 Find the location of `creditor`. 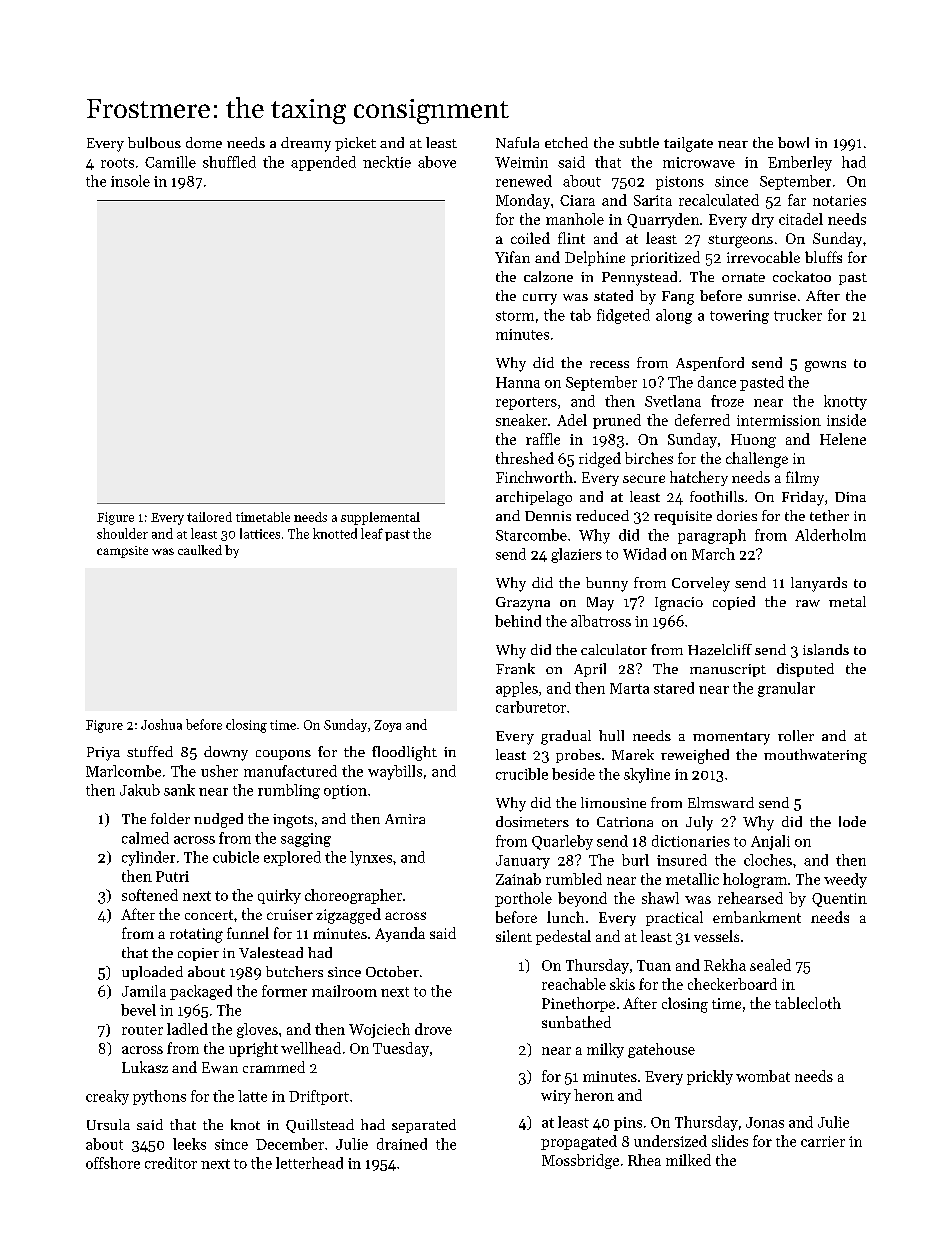

creditor is located at coordinates (171, 1163).
